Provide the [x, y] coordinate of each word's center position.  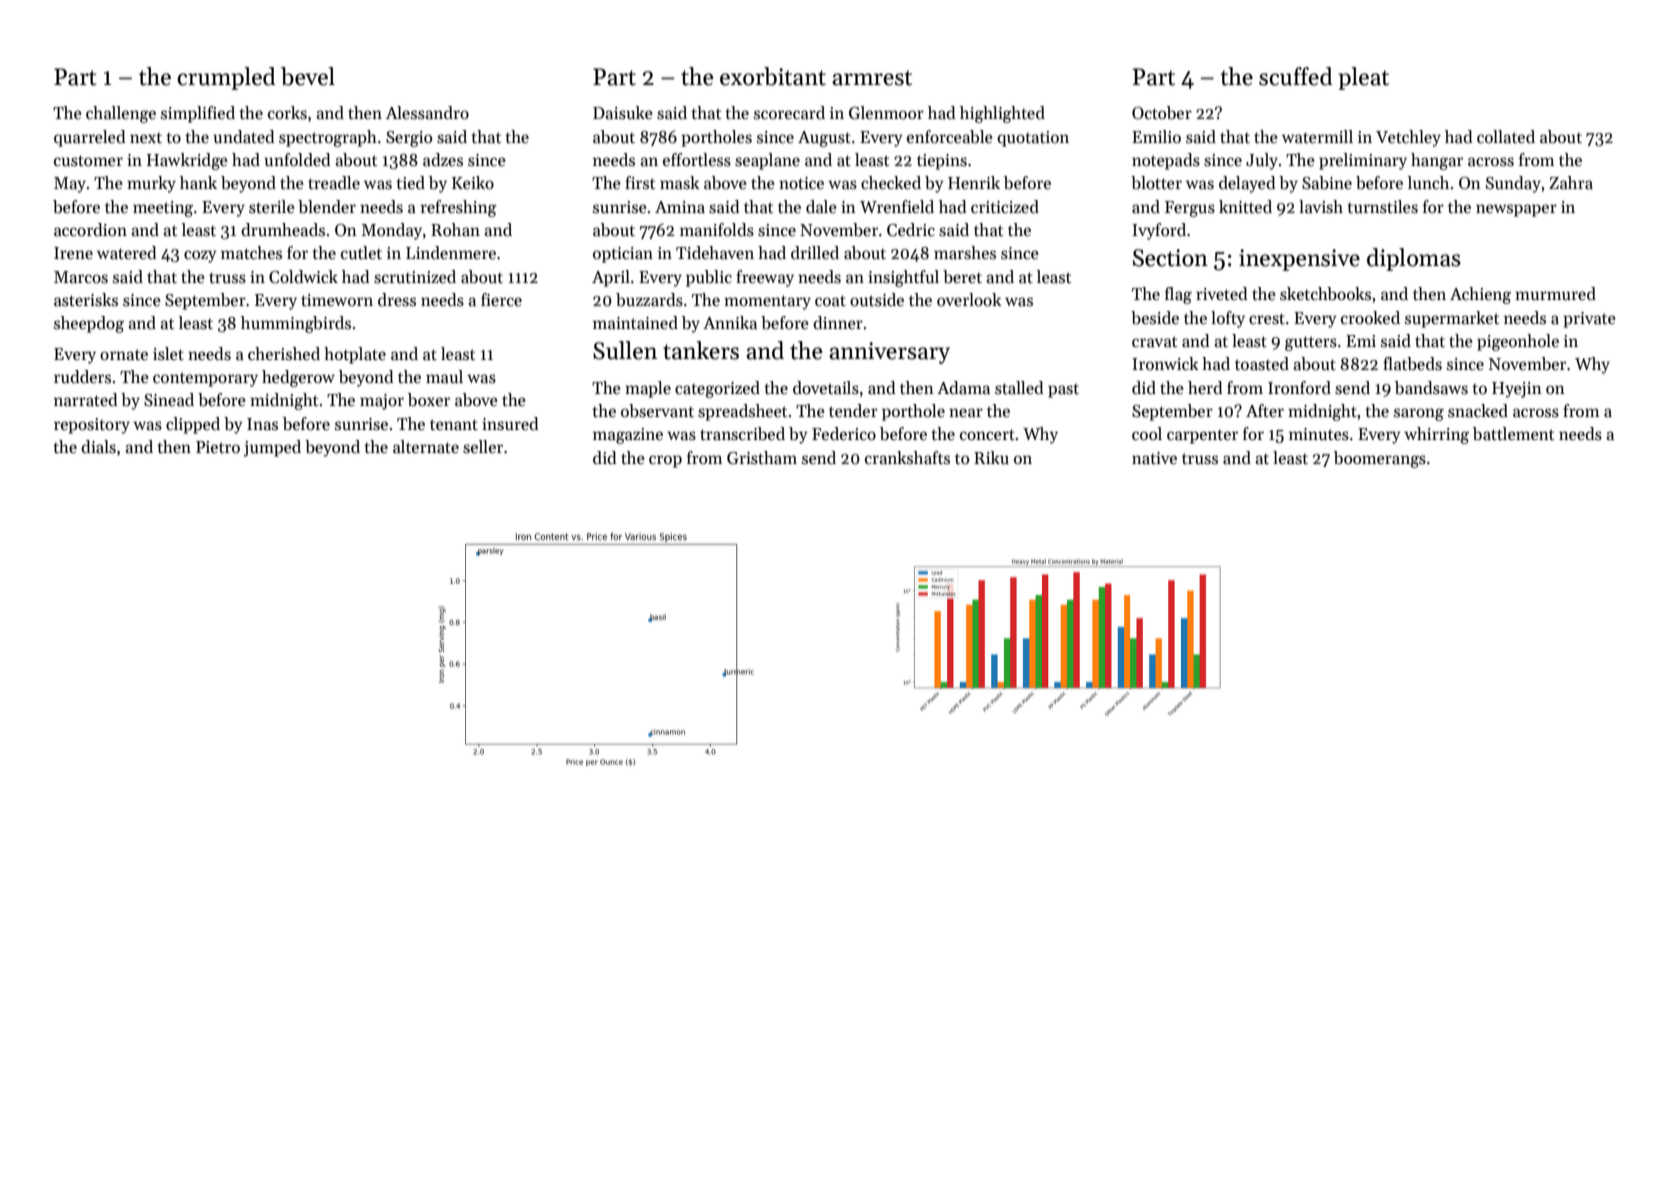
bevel [308, 76]
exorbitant [773, 76]
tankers [701, 350]
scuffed [1296, 76]
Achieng [1480, 295]
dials [98, 447]
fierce [501, 300]
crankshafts [907, 458]
